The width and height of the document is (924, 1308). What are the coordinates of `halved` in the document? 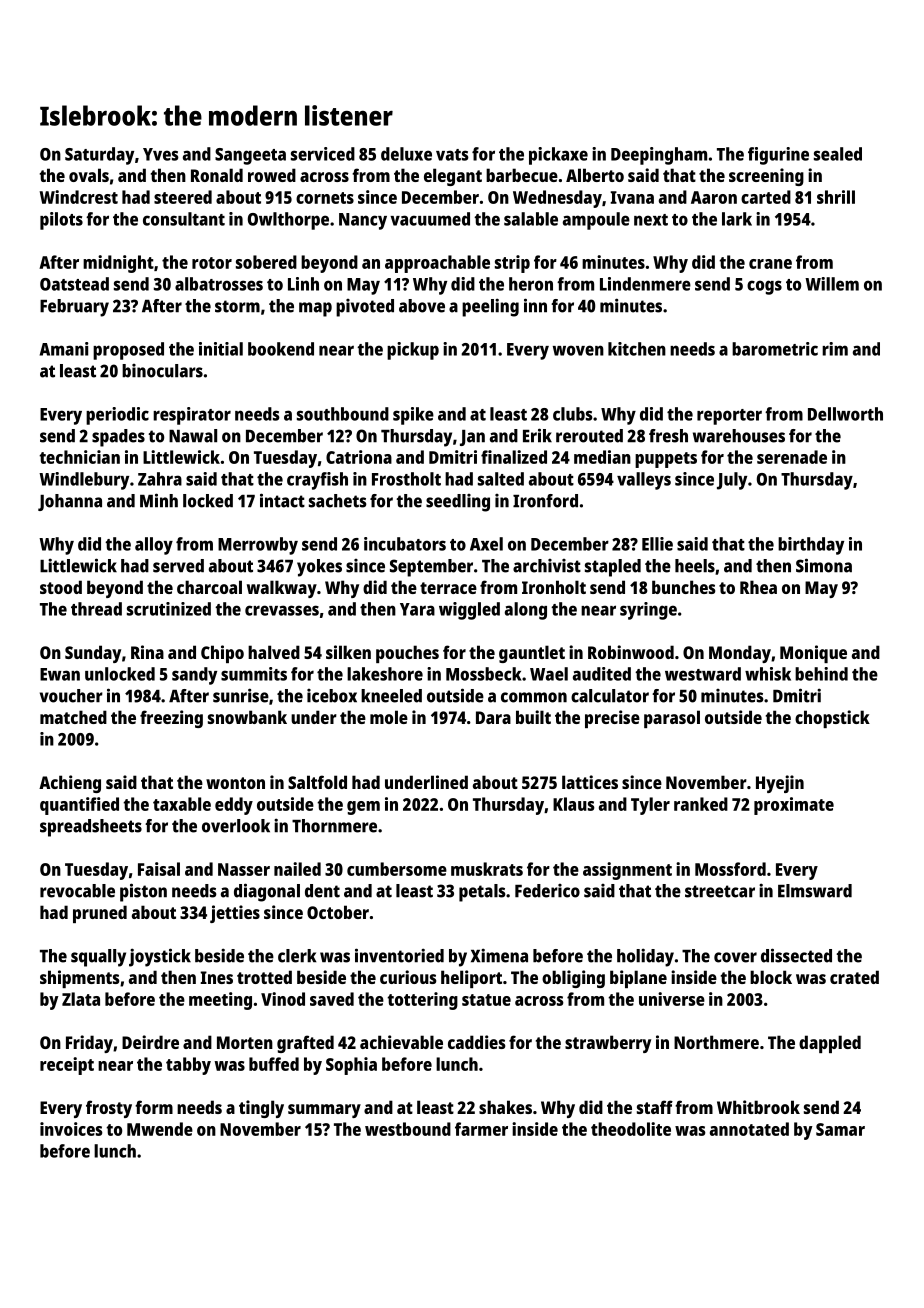 It's located at (274, 652).
